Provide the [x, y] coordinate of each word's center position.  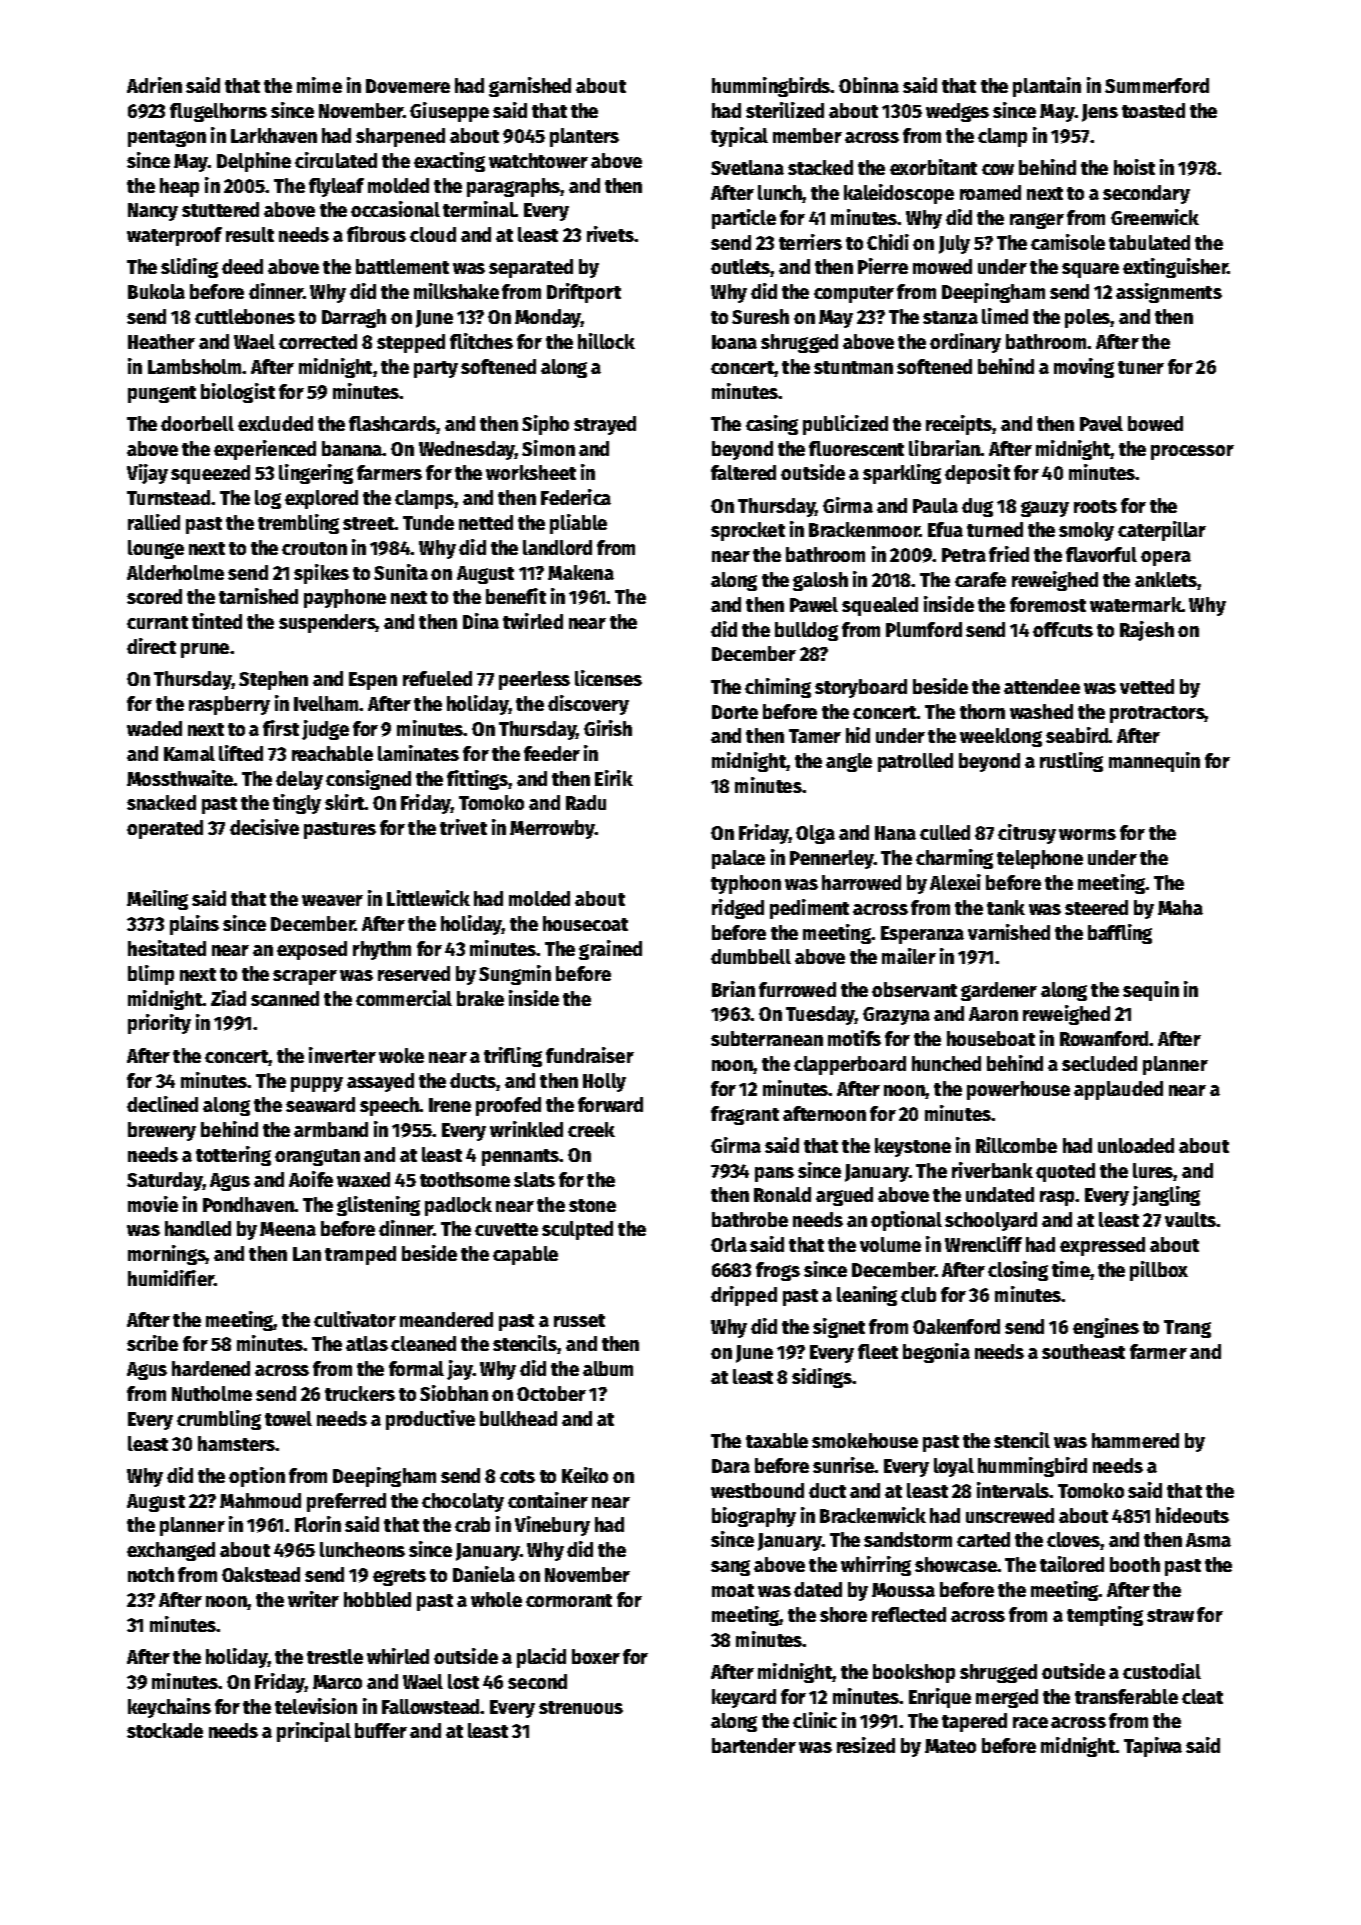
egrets [399, 1577]
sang [730, 1568]
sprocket [748, 531]
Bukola [156, 291]
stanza [950, 317]
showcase [956, 1564]
